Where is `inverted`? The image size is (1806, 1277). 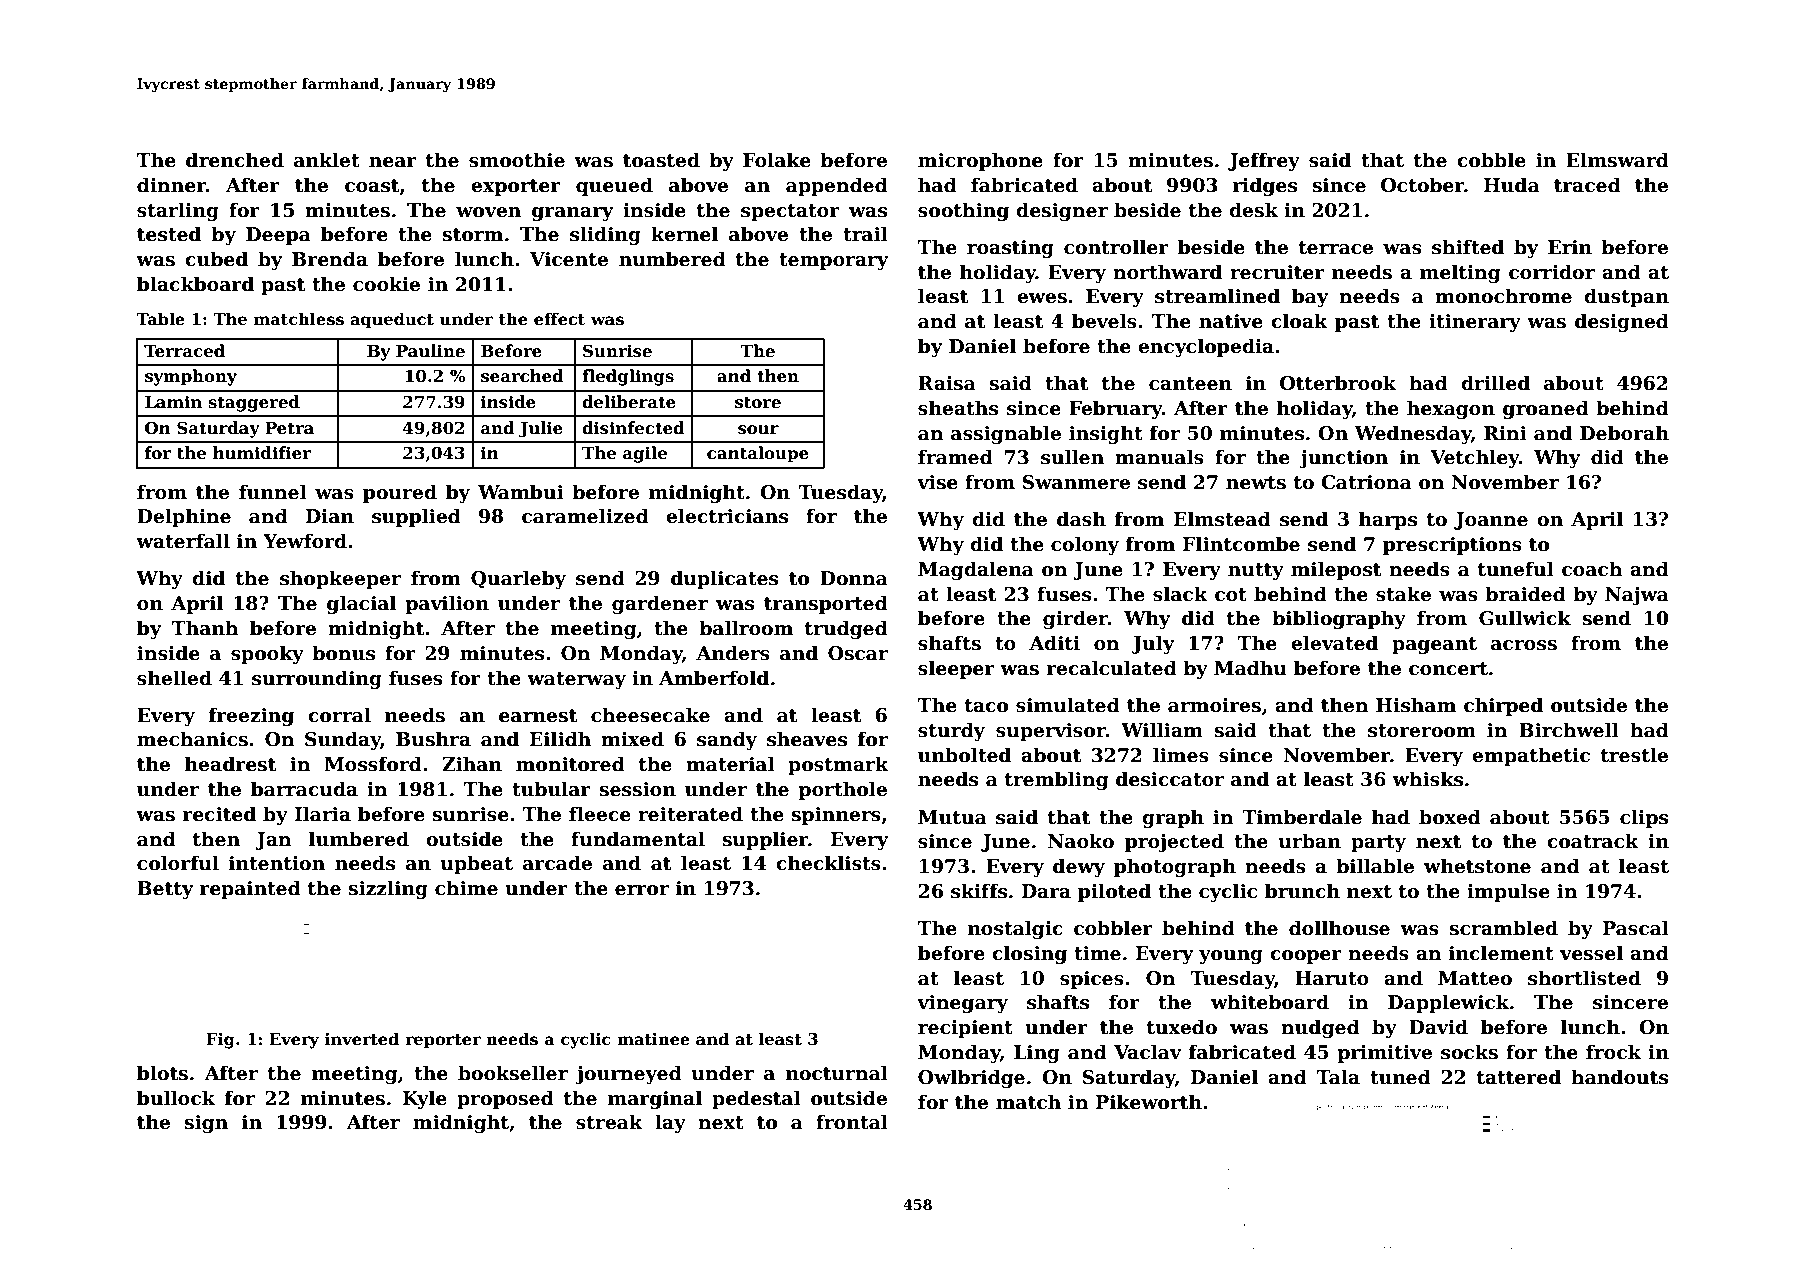
inverted is located at coordinates (362, 1039).
